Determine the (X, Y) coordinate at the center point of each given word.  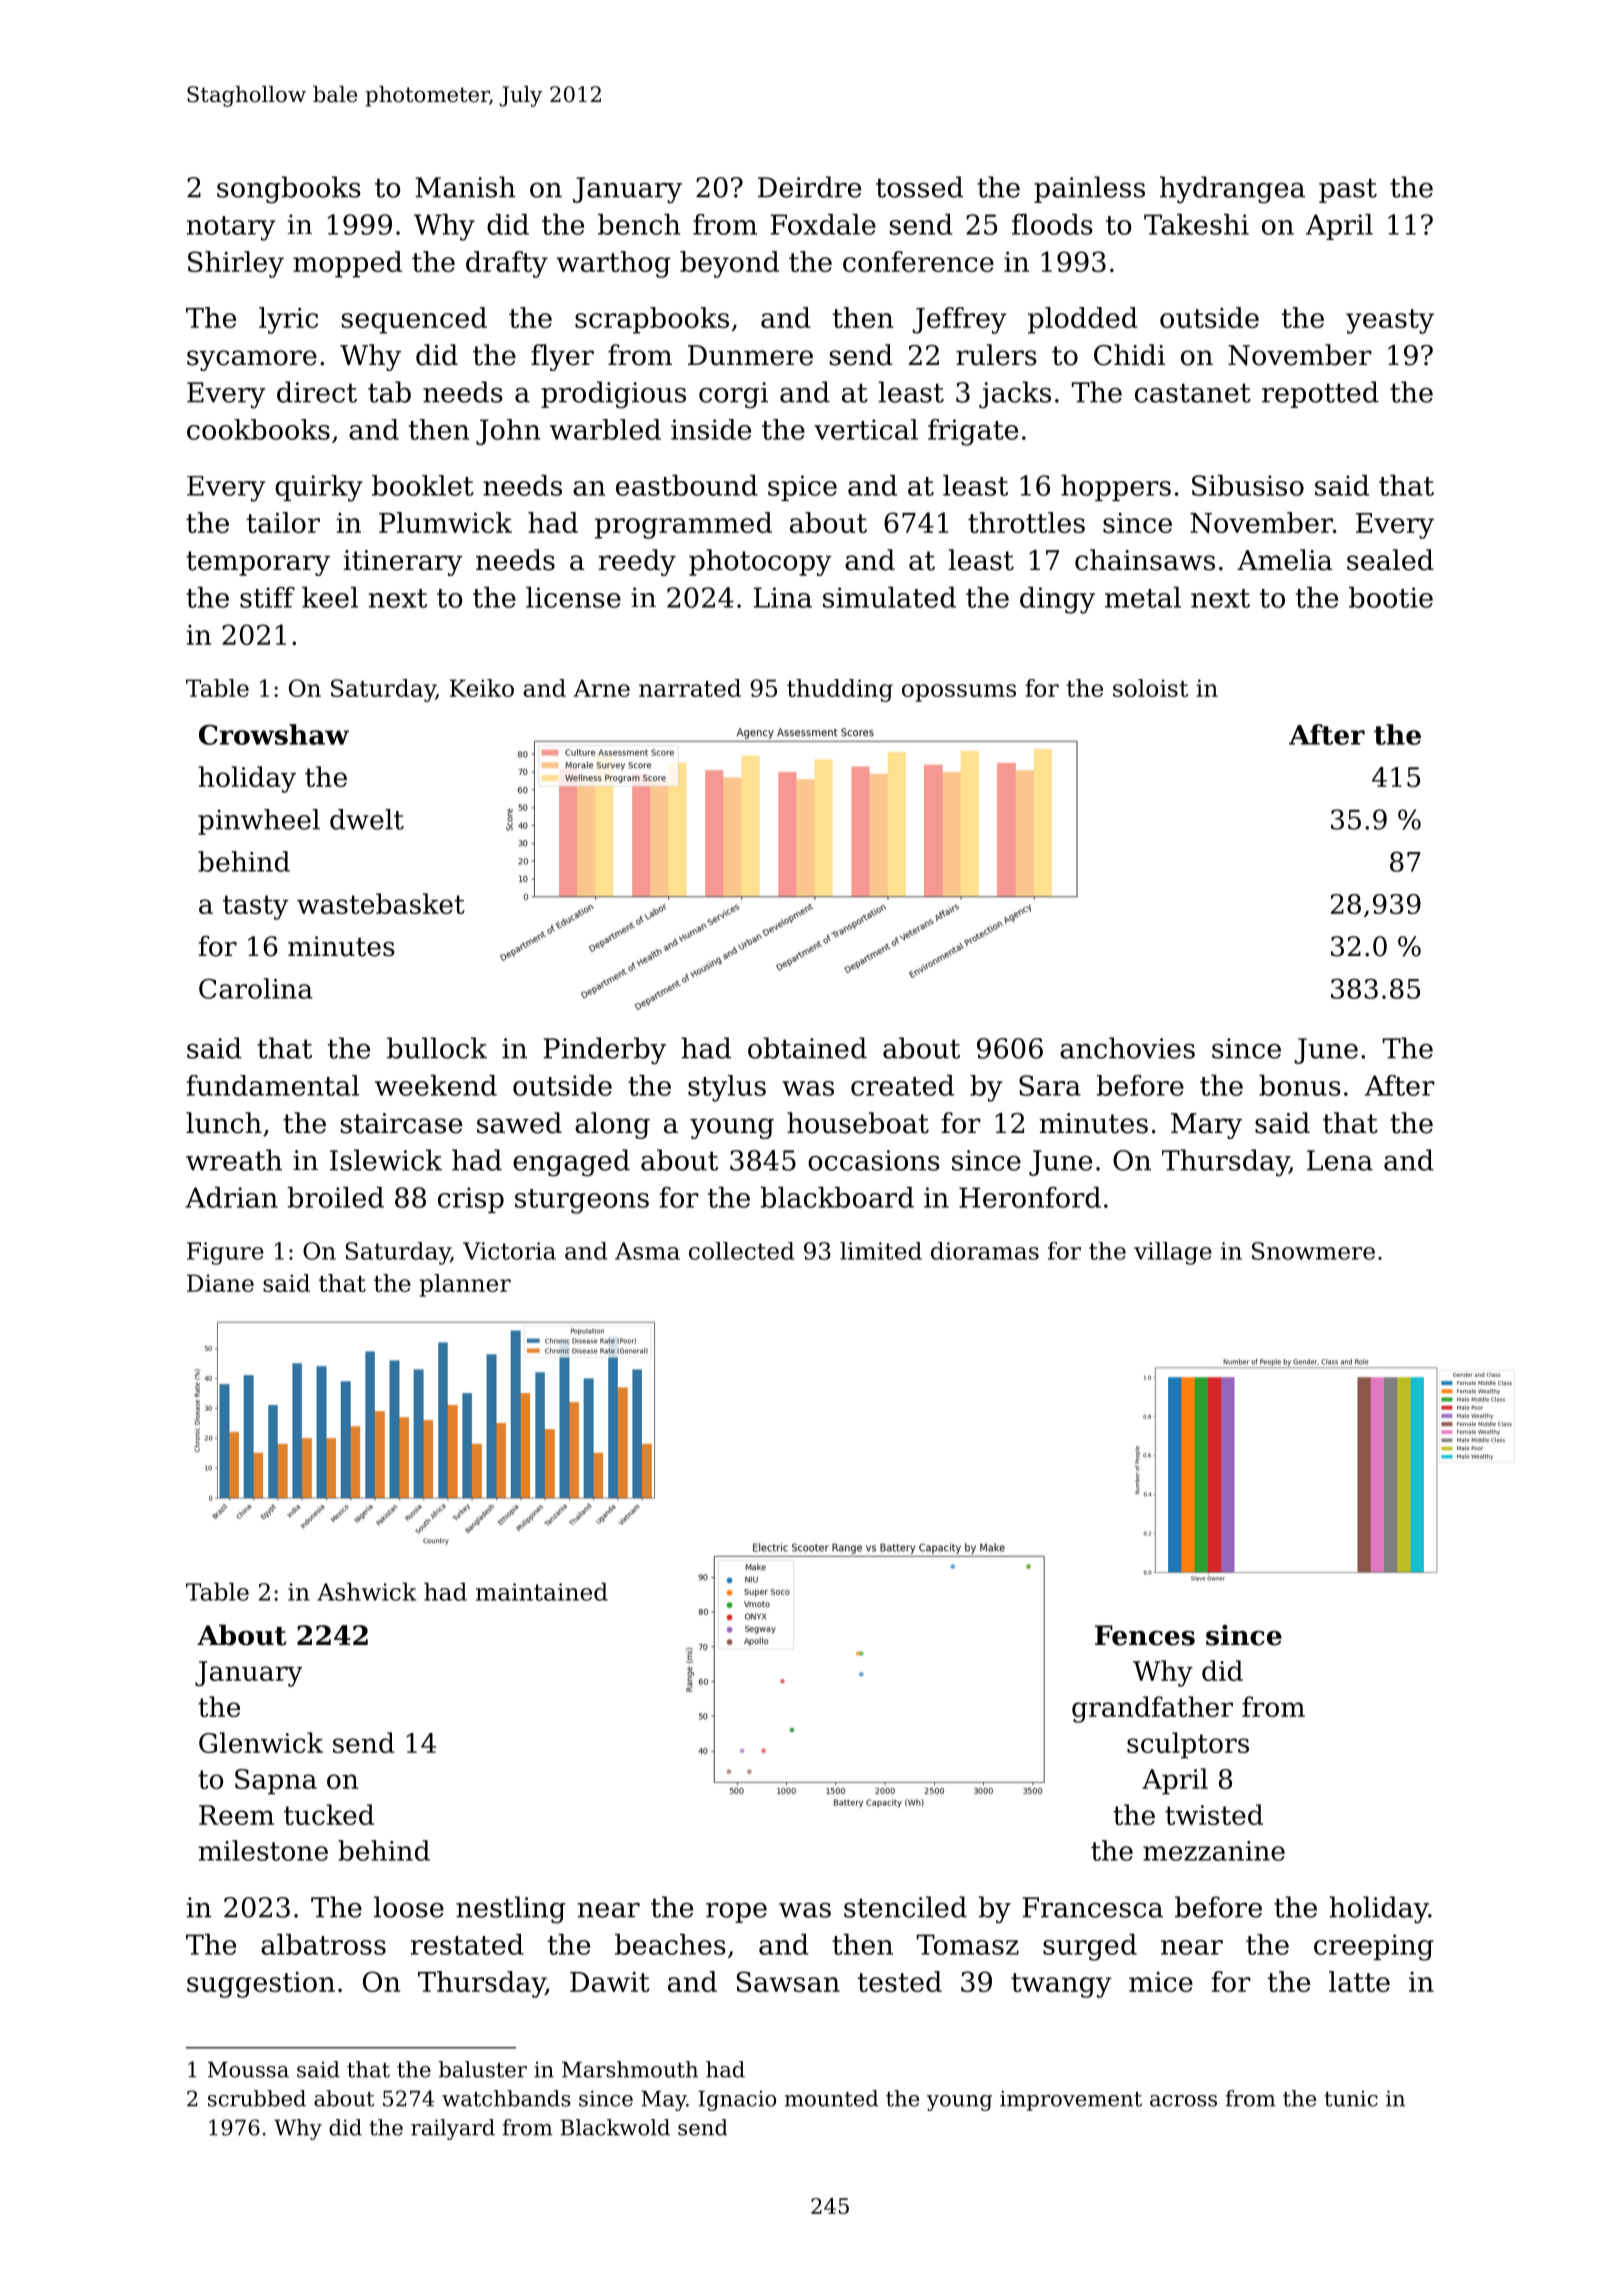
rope (736, 1913)
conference (918, 261)
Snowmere (1313, 1251)
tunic (1351, 2099)
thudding (840, 690)
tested (900, 1981)
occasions (874, 1160)
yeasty (1390, 321)
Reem (236, 1815)
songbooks (289, 190)
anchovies (1127, 1048)
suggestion (261, 1985)
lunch (224, 1123)
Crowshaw (274, 734)
